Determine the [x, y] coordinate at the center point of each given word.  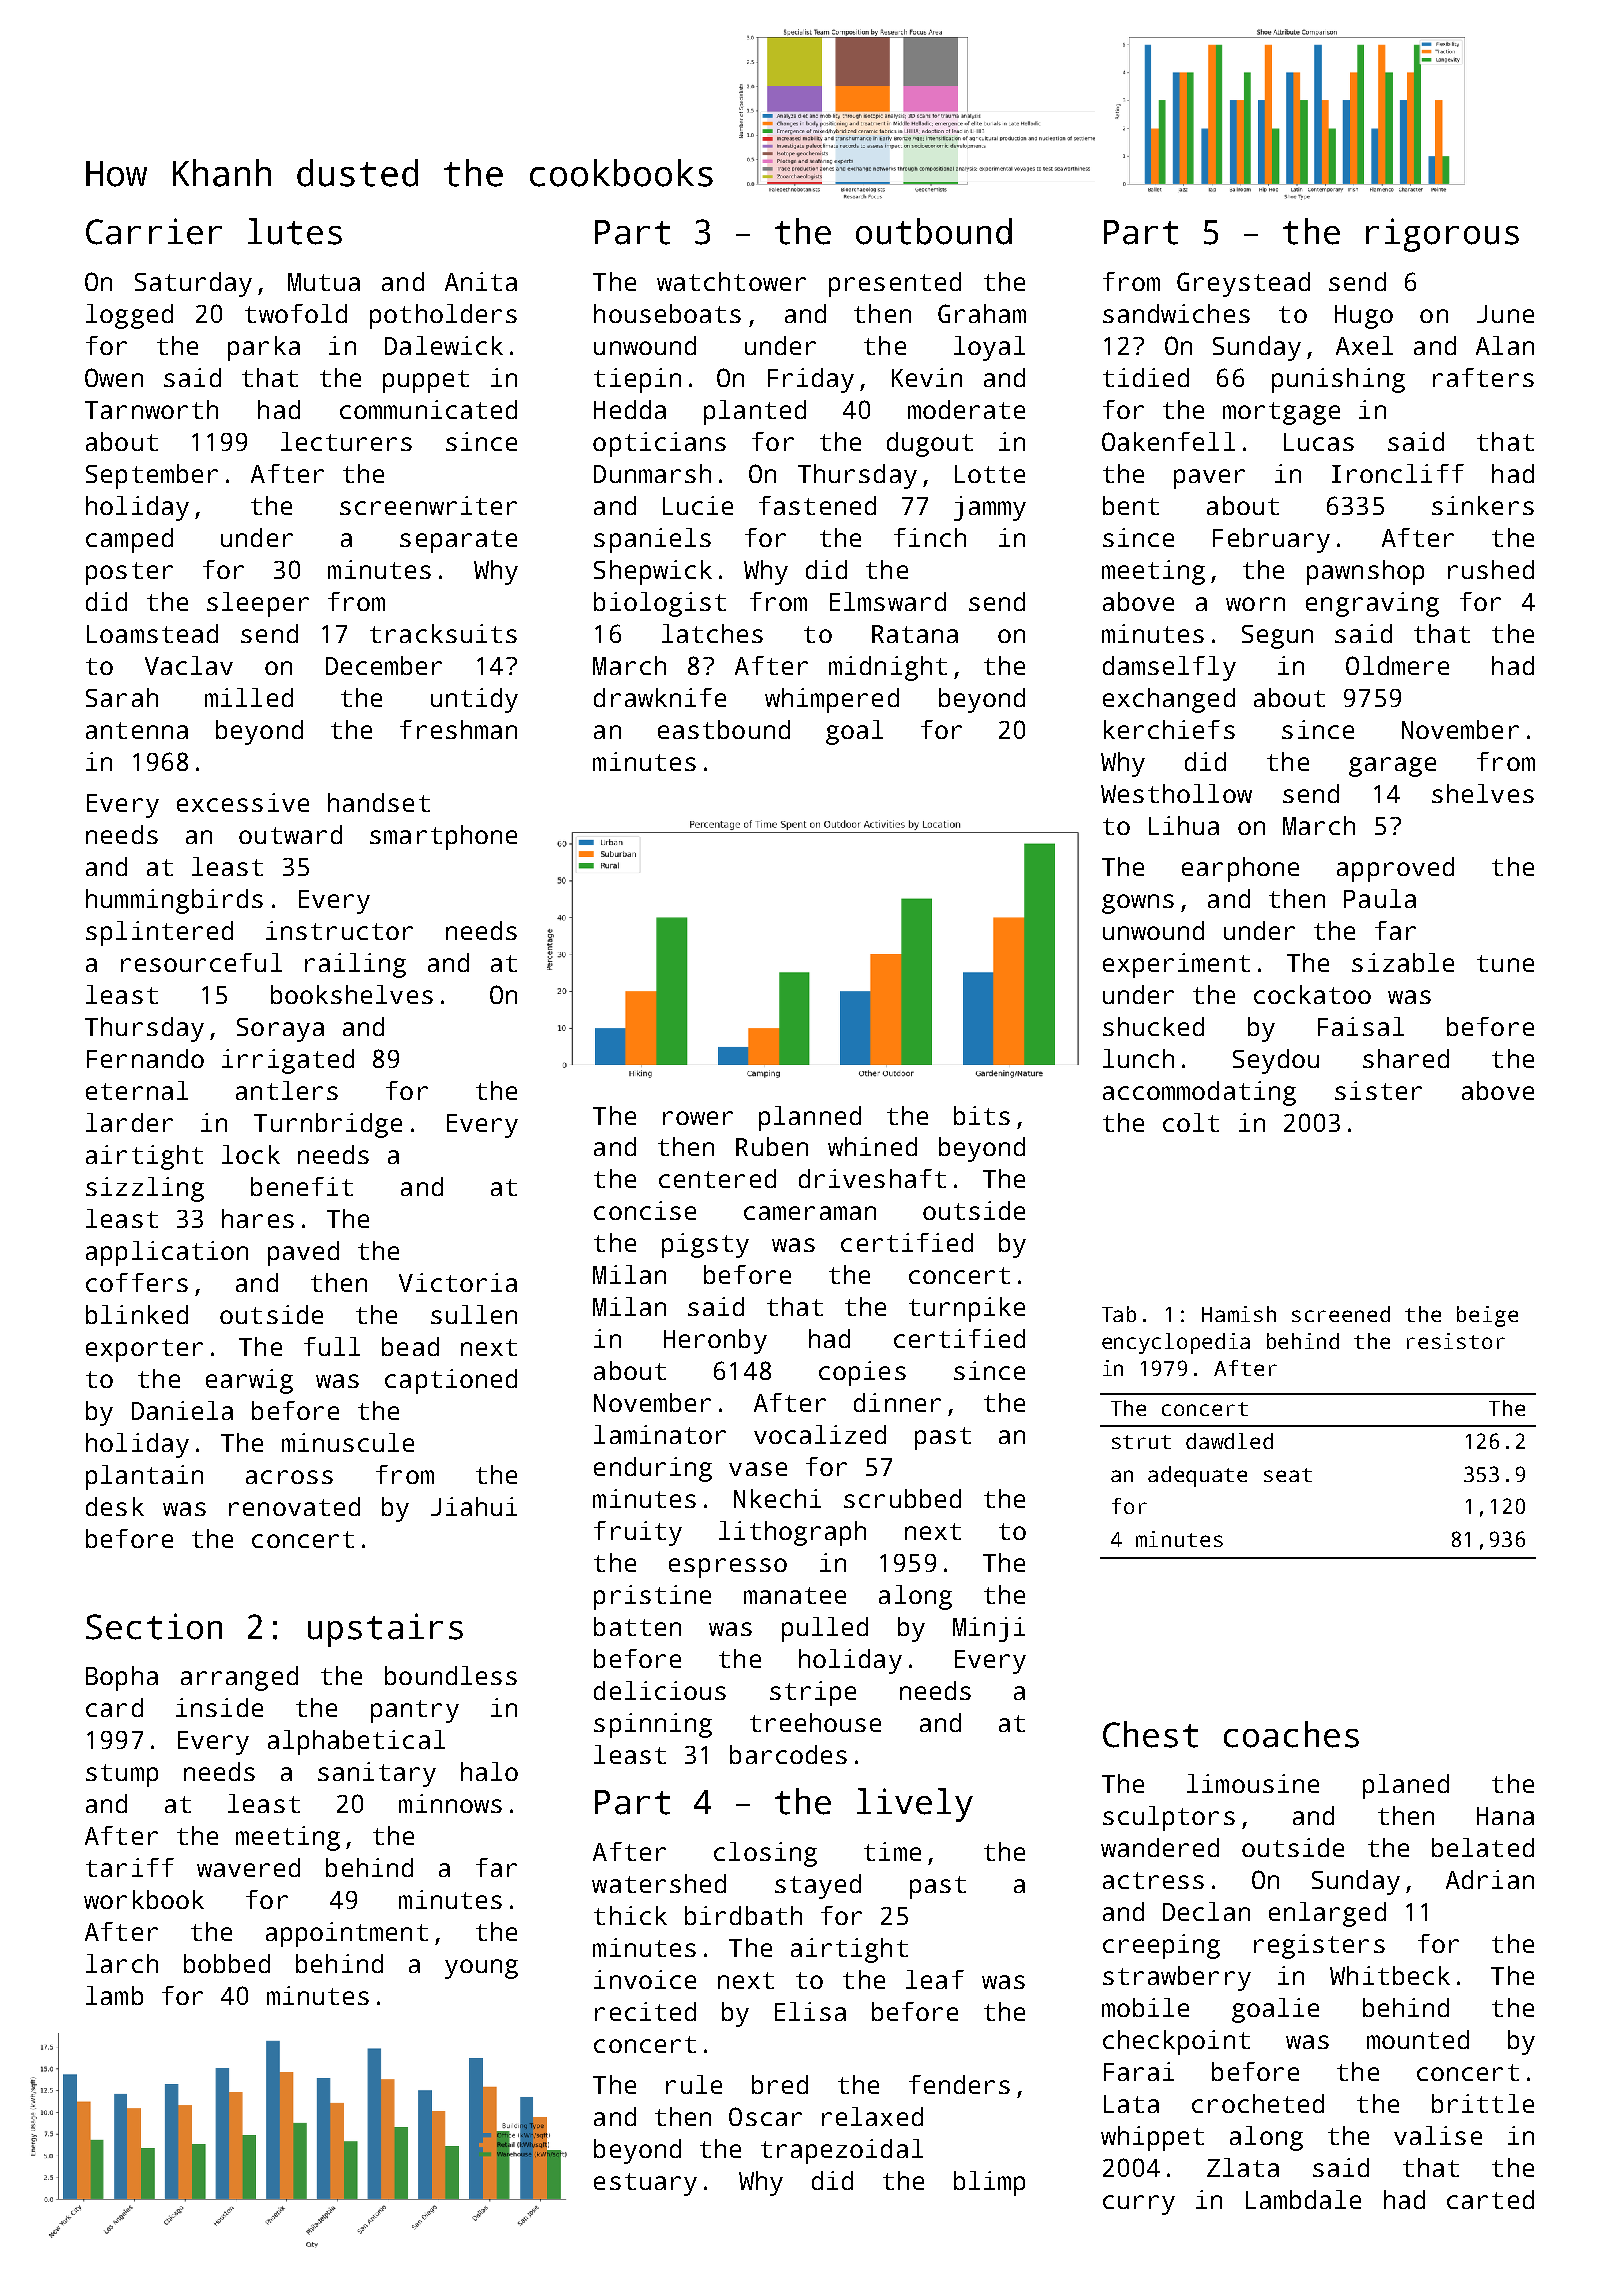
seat [1288, 1475]
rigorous [1442, 235]
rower [698, 1118]
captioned [451, 1381]
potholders [443, 316]
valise [1438, 2135]
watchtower [731, 281]
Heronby [715, 1341]
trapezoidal [842, 2151]
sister [1378, 1090]
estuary [645, 2184]
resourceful [201, 962]
